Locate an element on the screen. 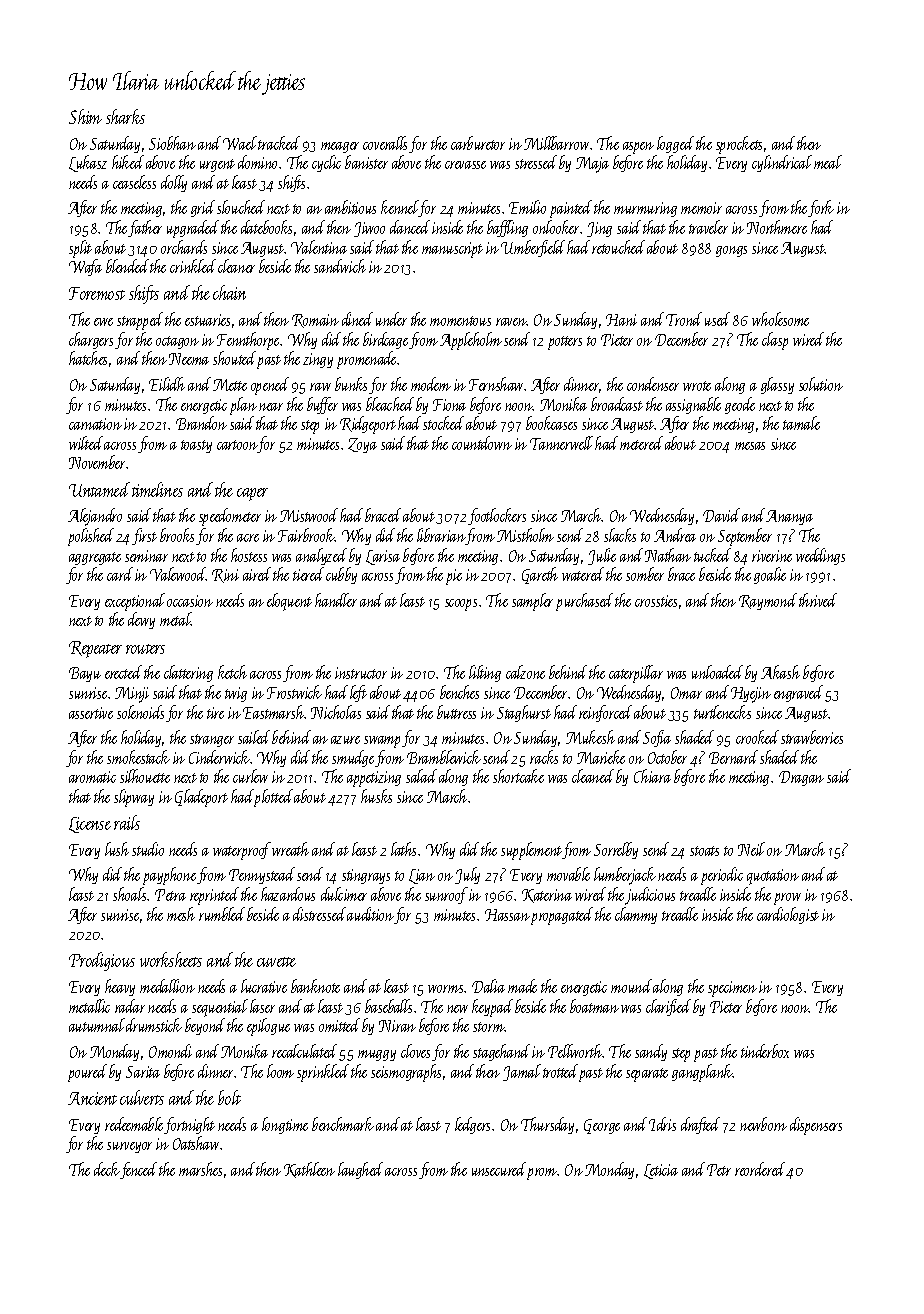 The image size is (924, 1314). left is located at coordinates (358, 693).
